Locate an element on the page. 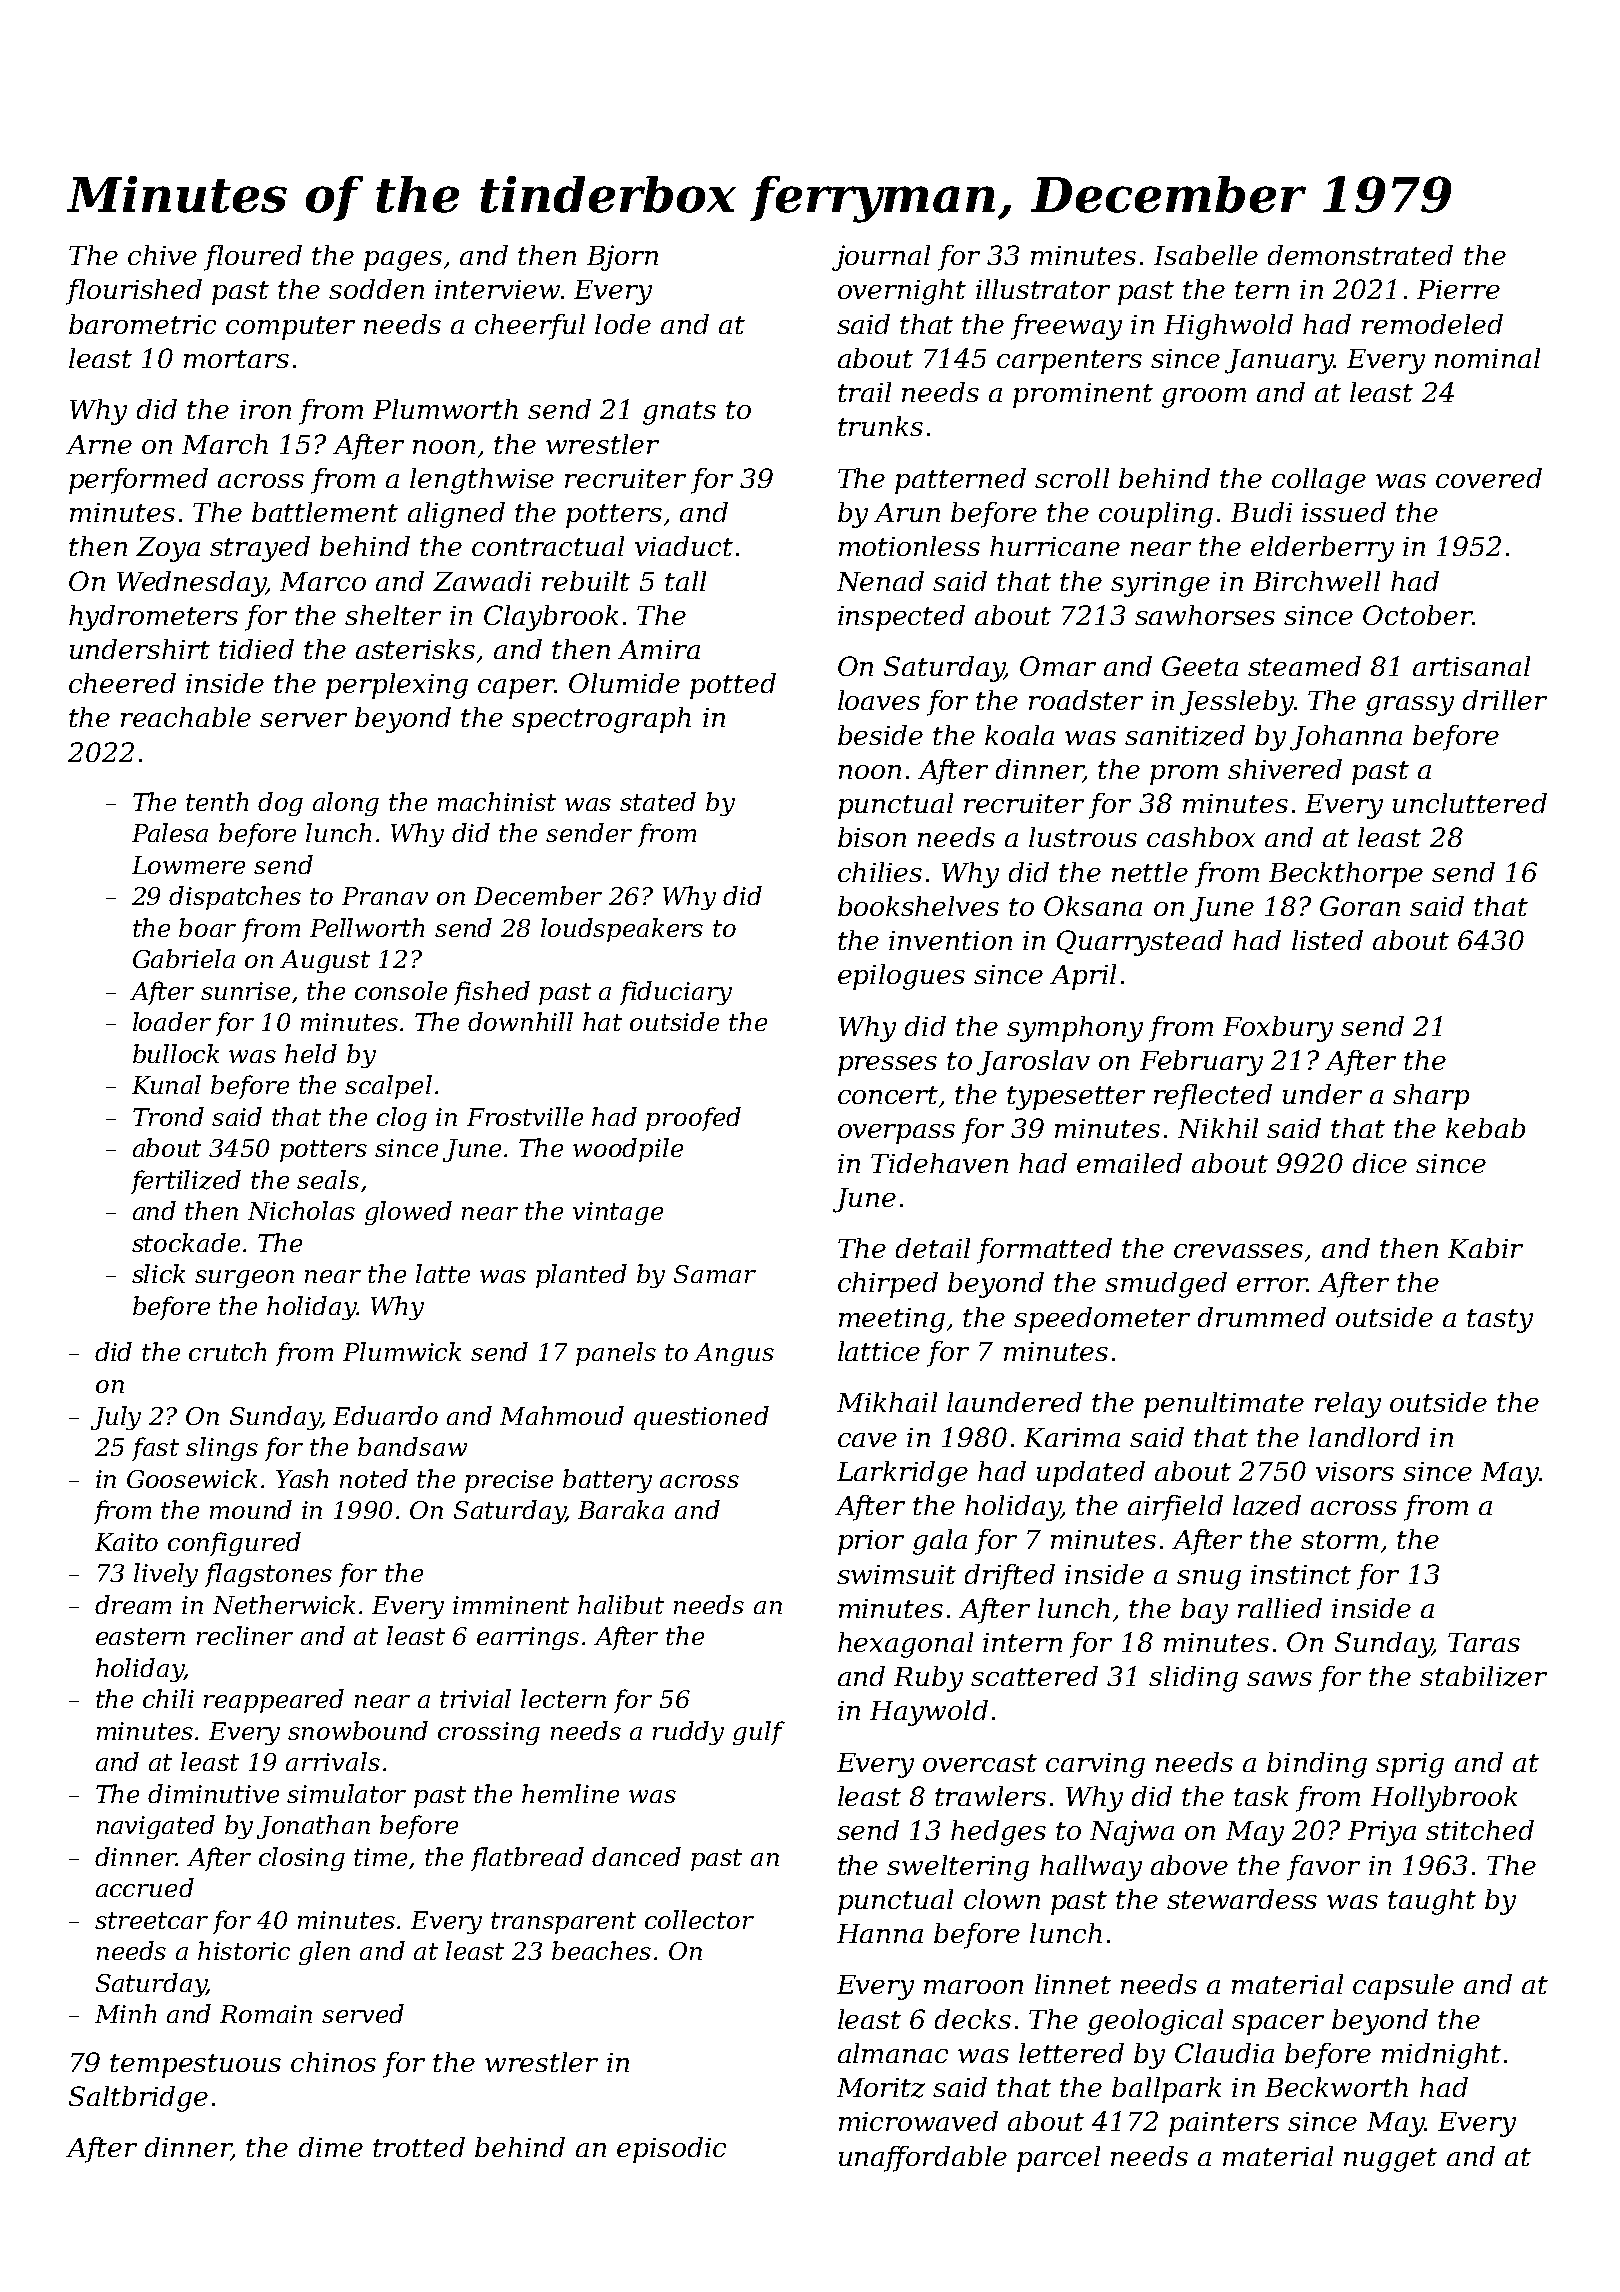 The height and width of the document is (2292, 1620). clog is located at coordinates (402, 1119).
